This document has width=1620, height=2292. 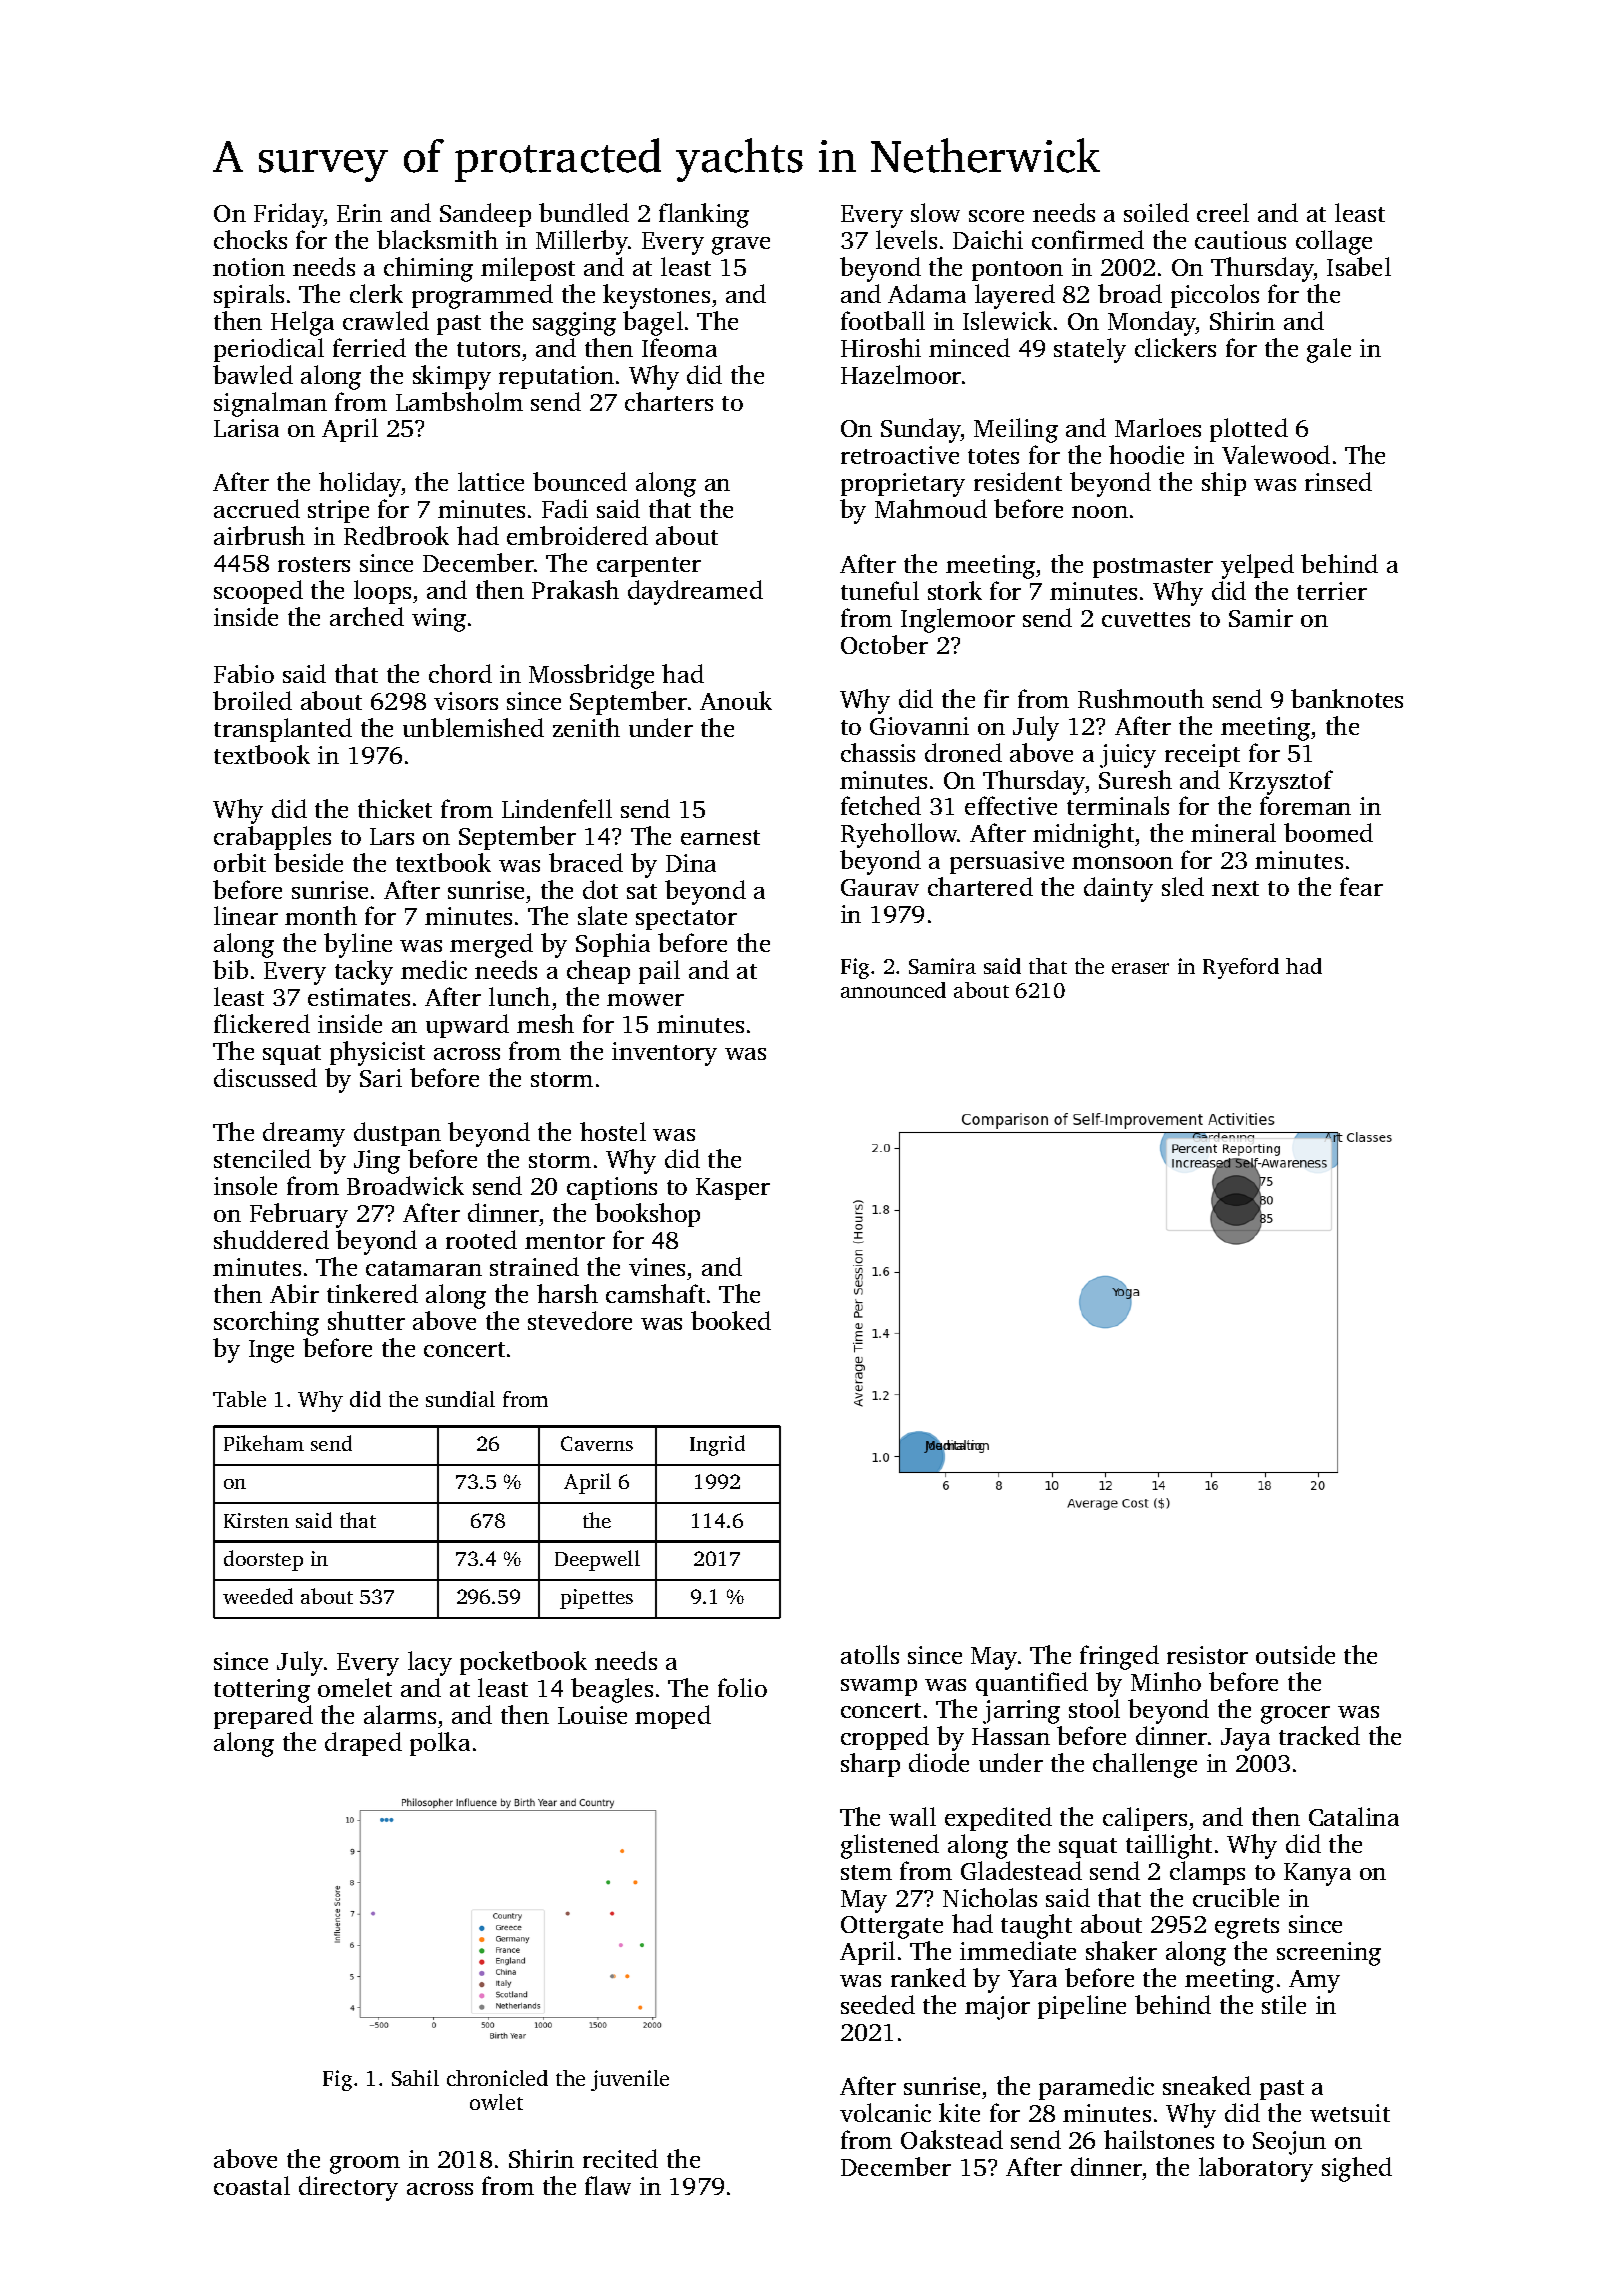 What do you see at coordinates (1241, 968) in the document?
I see `Ryeford` at bounding box center [1241, 968].
